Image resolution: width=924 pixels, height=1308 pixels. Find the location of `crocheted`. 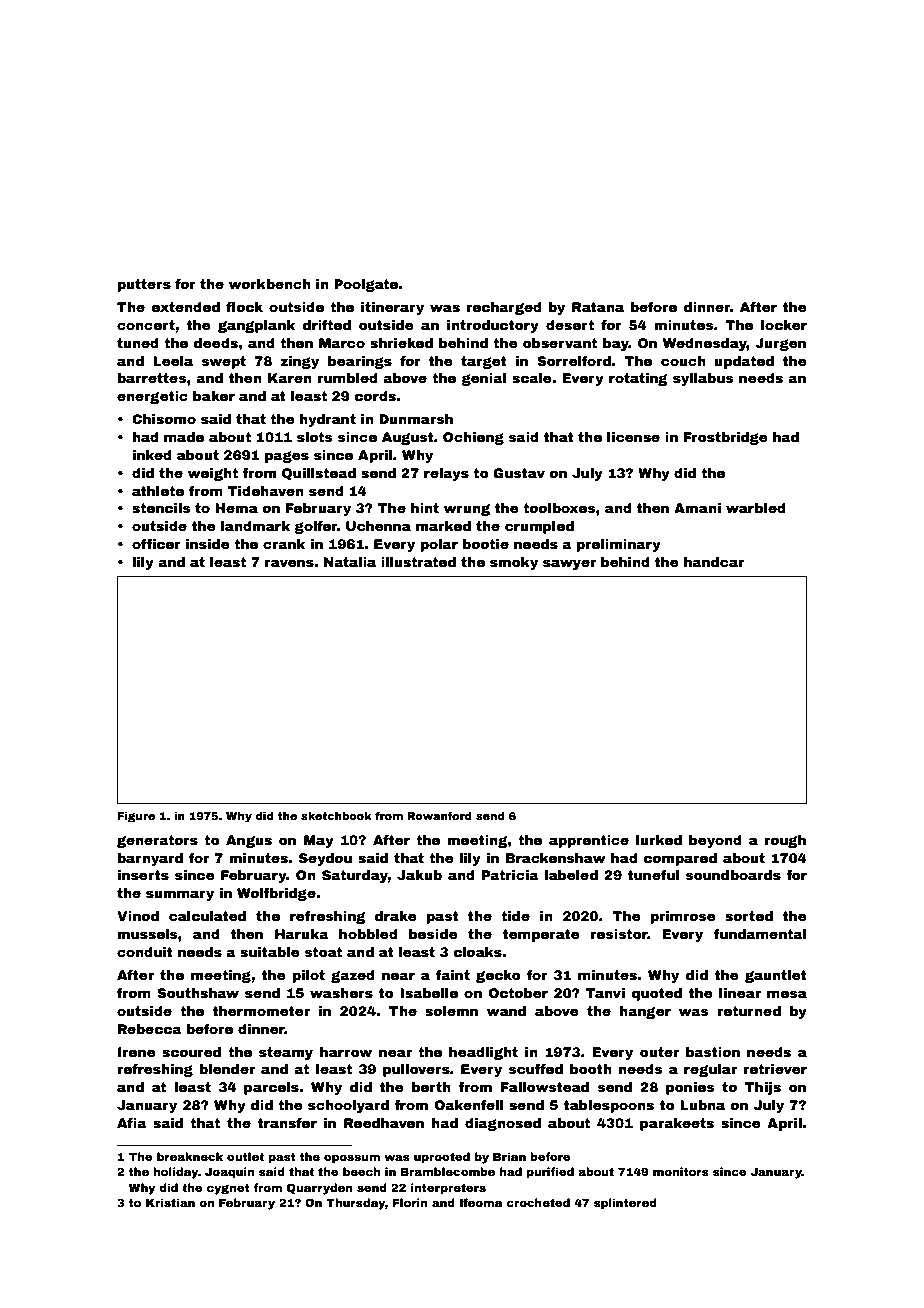

crocheted is located at coordinates (538, 1202).
